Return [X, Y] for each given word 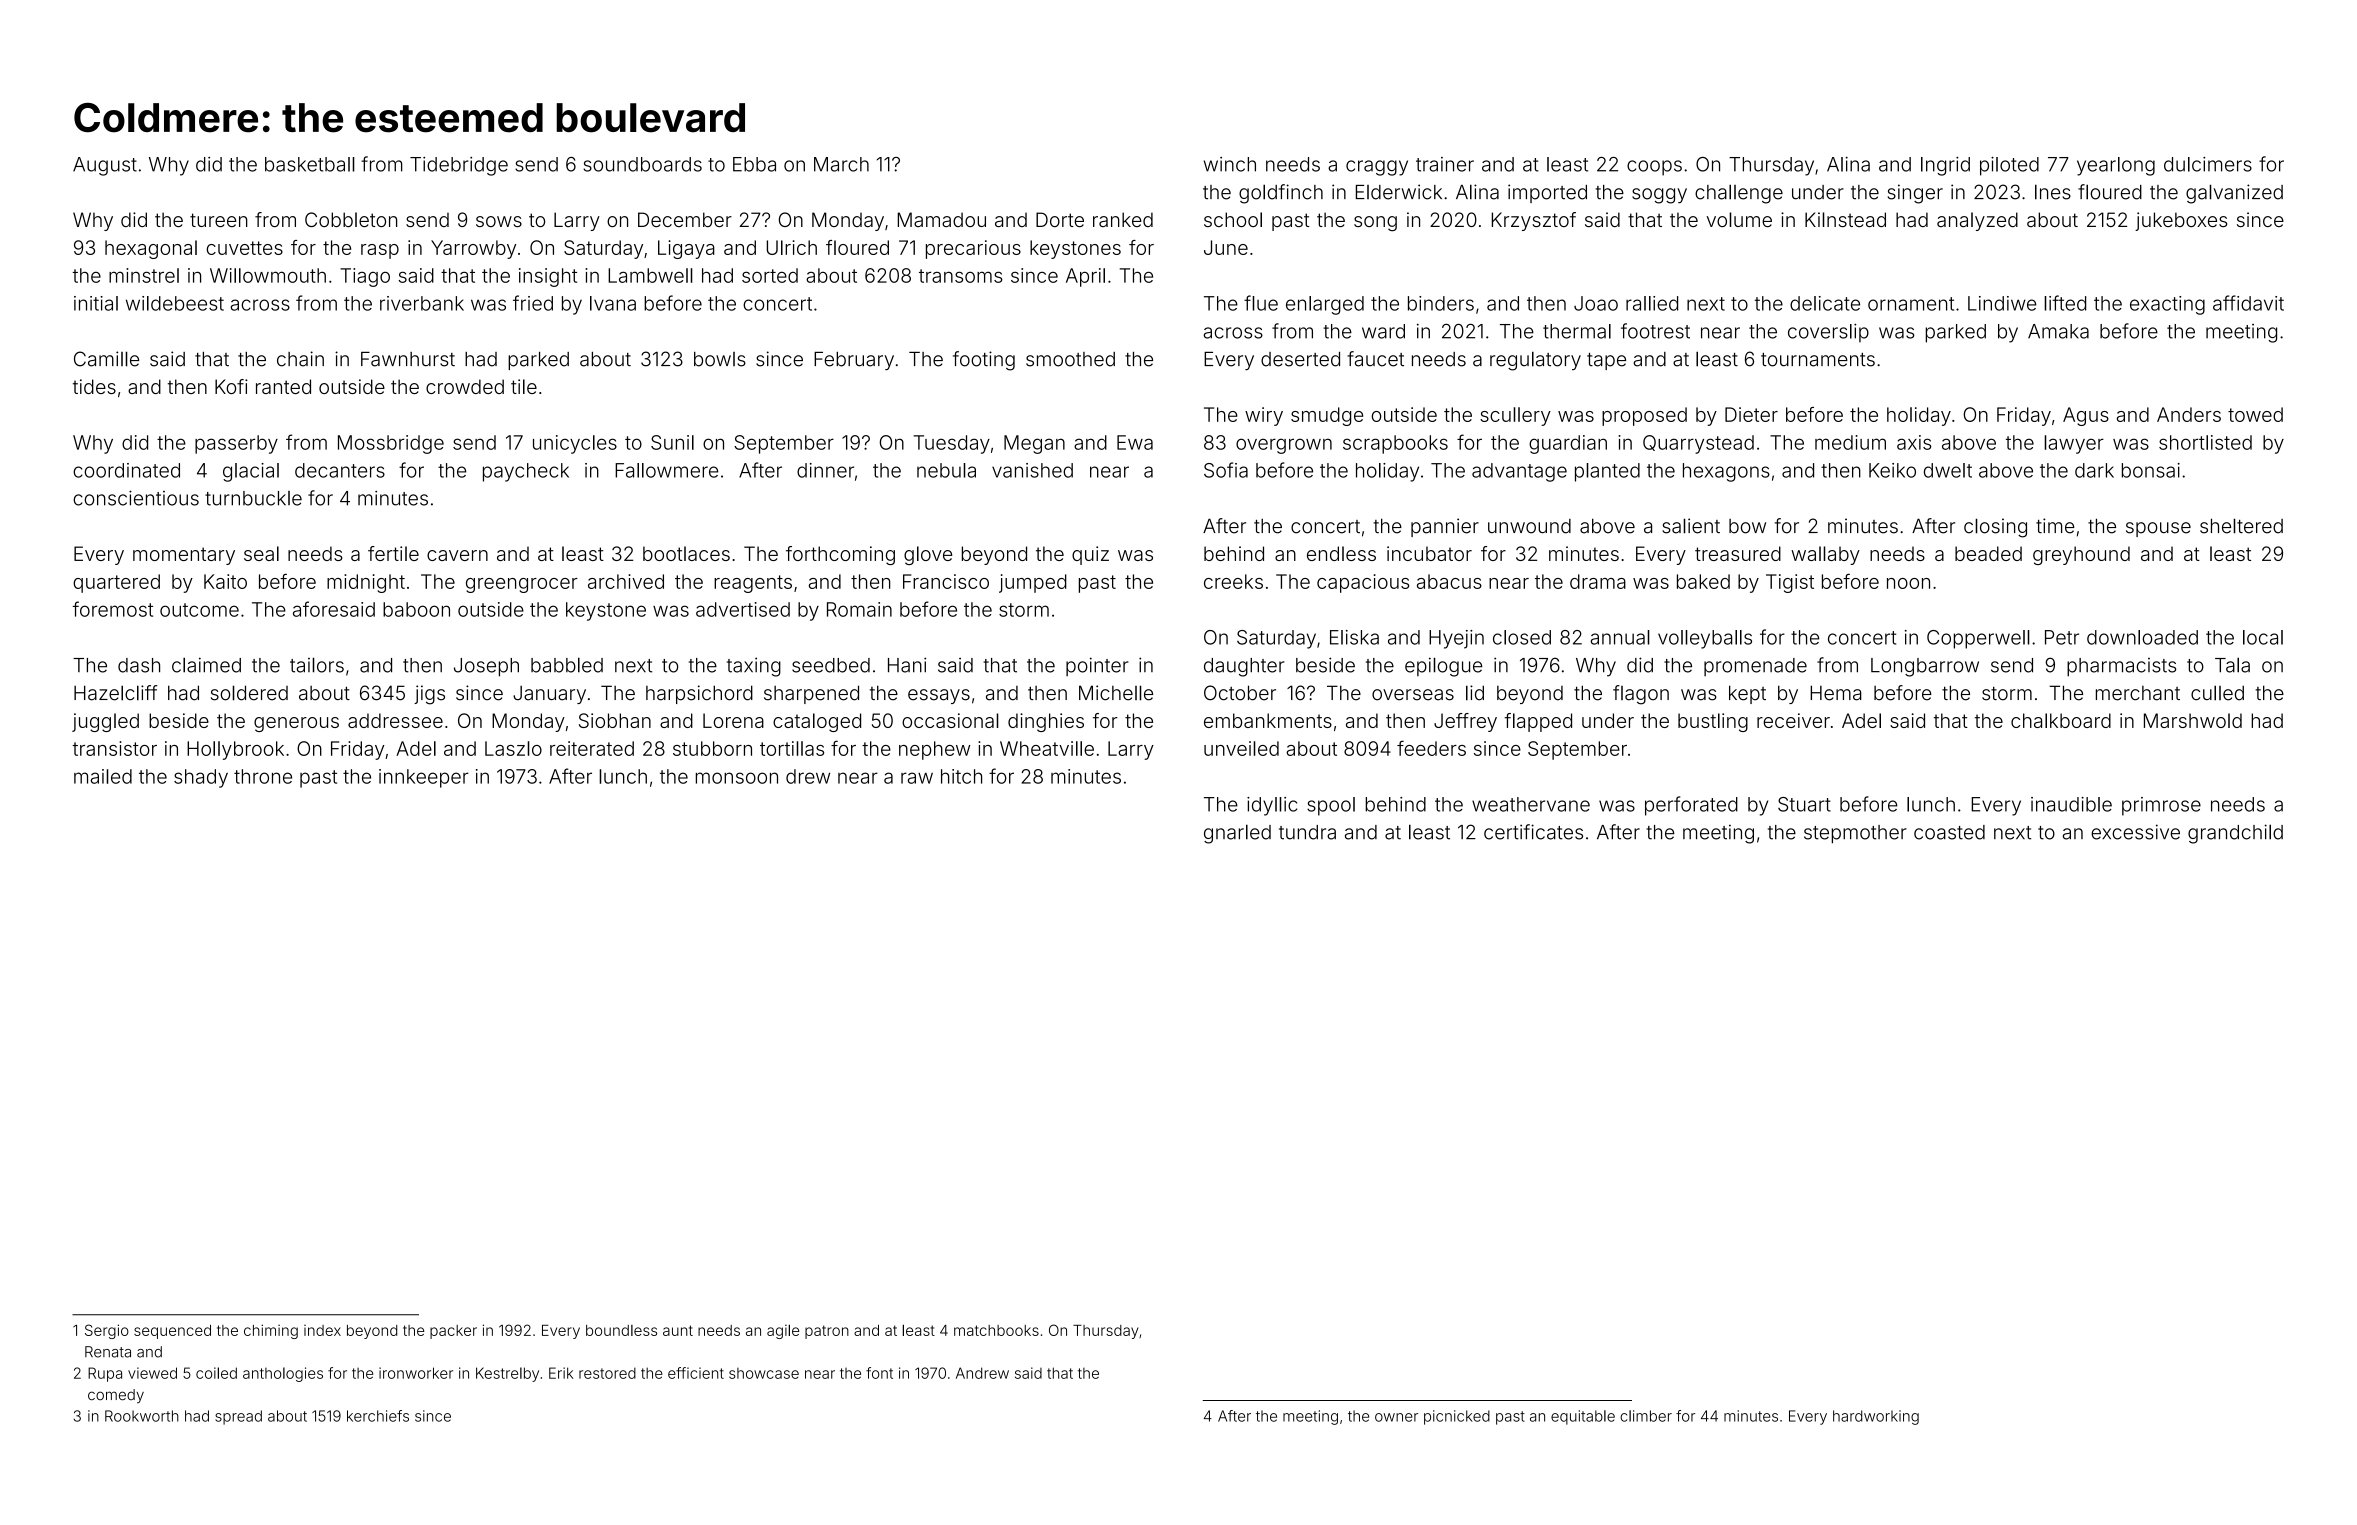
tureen [219, 220]
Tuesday [952, 444]
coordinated [126, 470]
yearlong [2116, 166]
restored [607, 1373]
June [1226, 247]
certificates [1533, 832]
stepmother [1855, 834]
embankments [1268, 720]
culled [2217, 693]
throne [263, 776]
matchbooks [996, 1330]
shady [201, 778]
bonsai [2151, 470]
